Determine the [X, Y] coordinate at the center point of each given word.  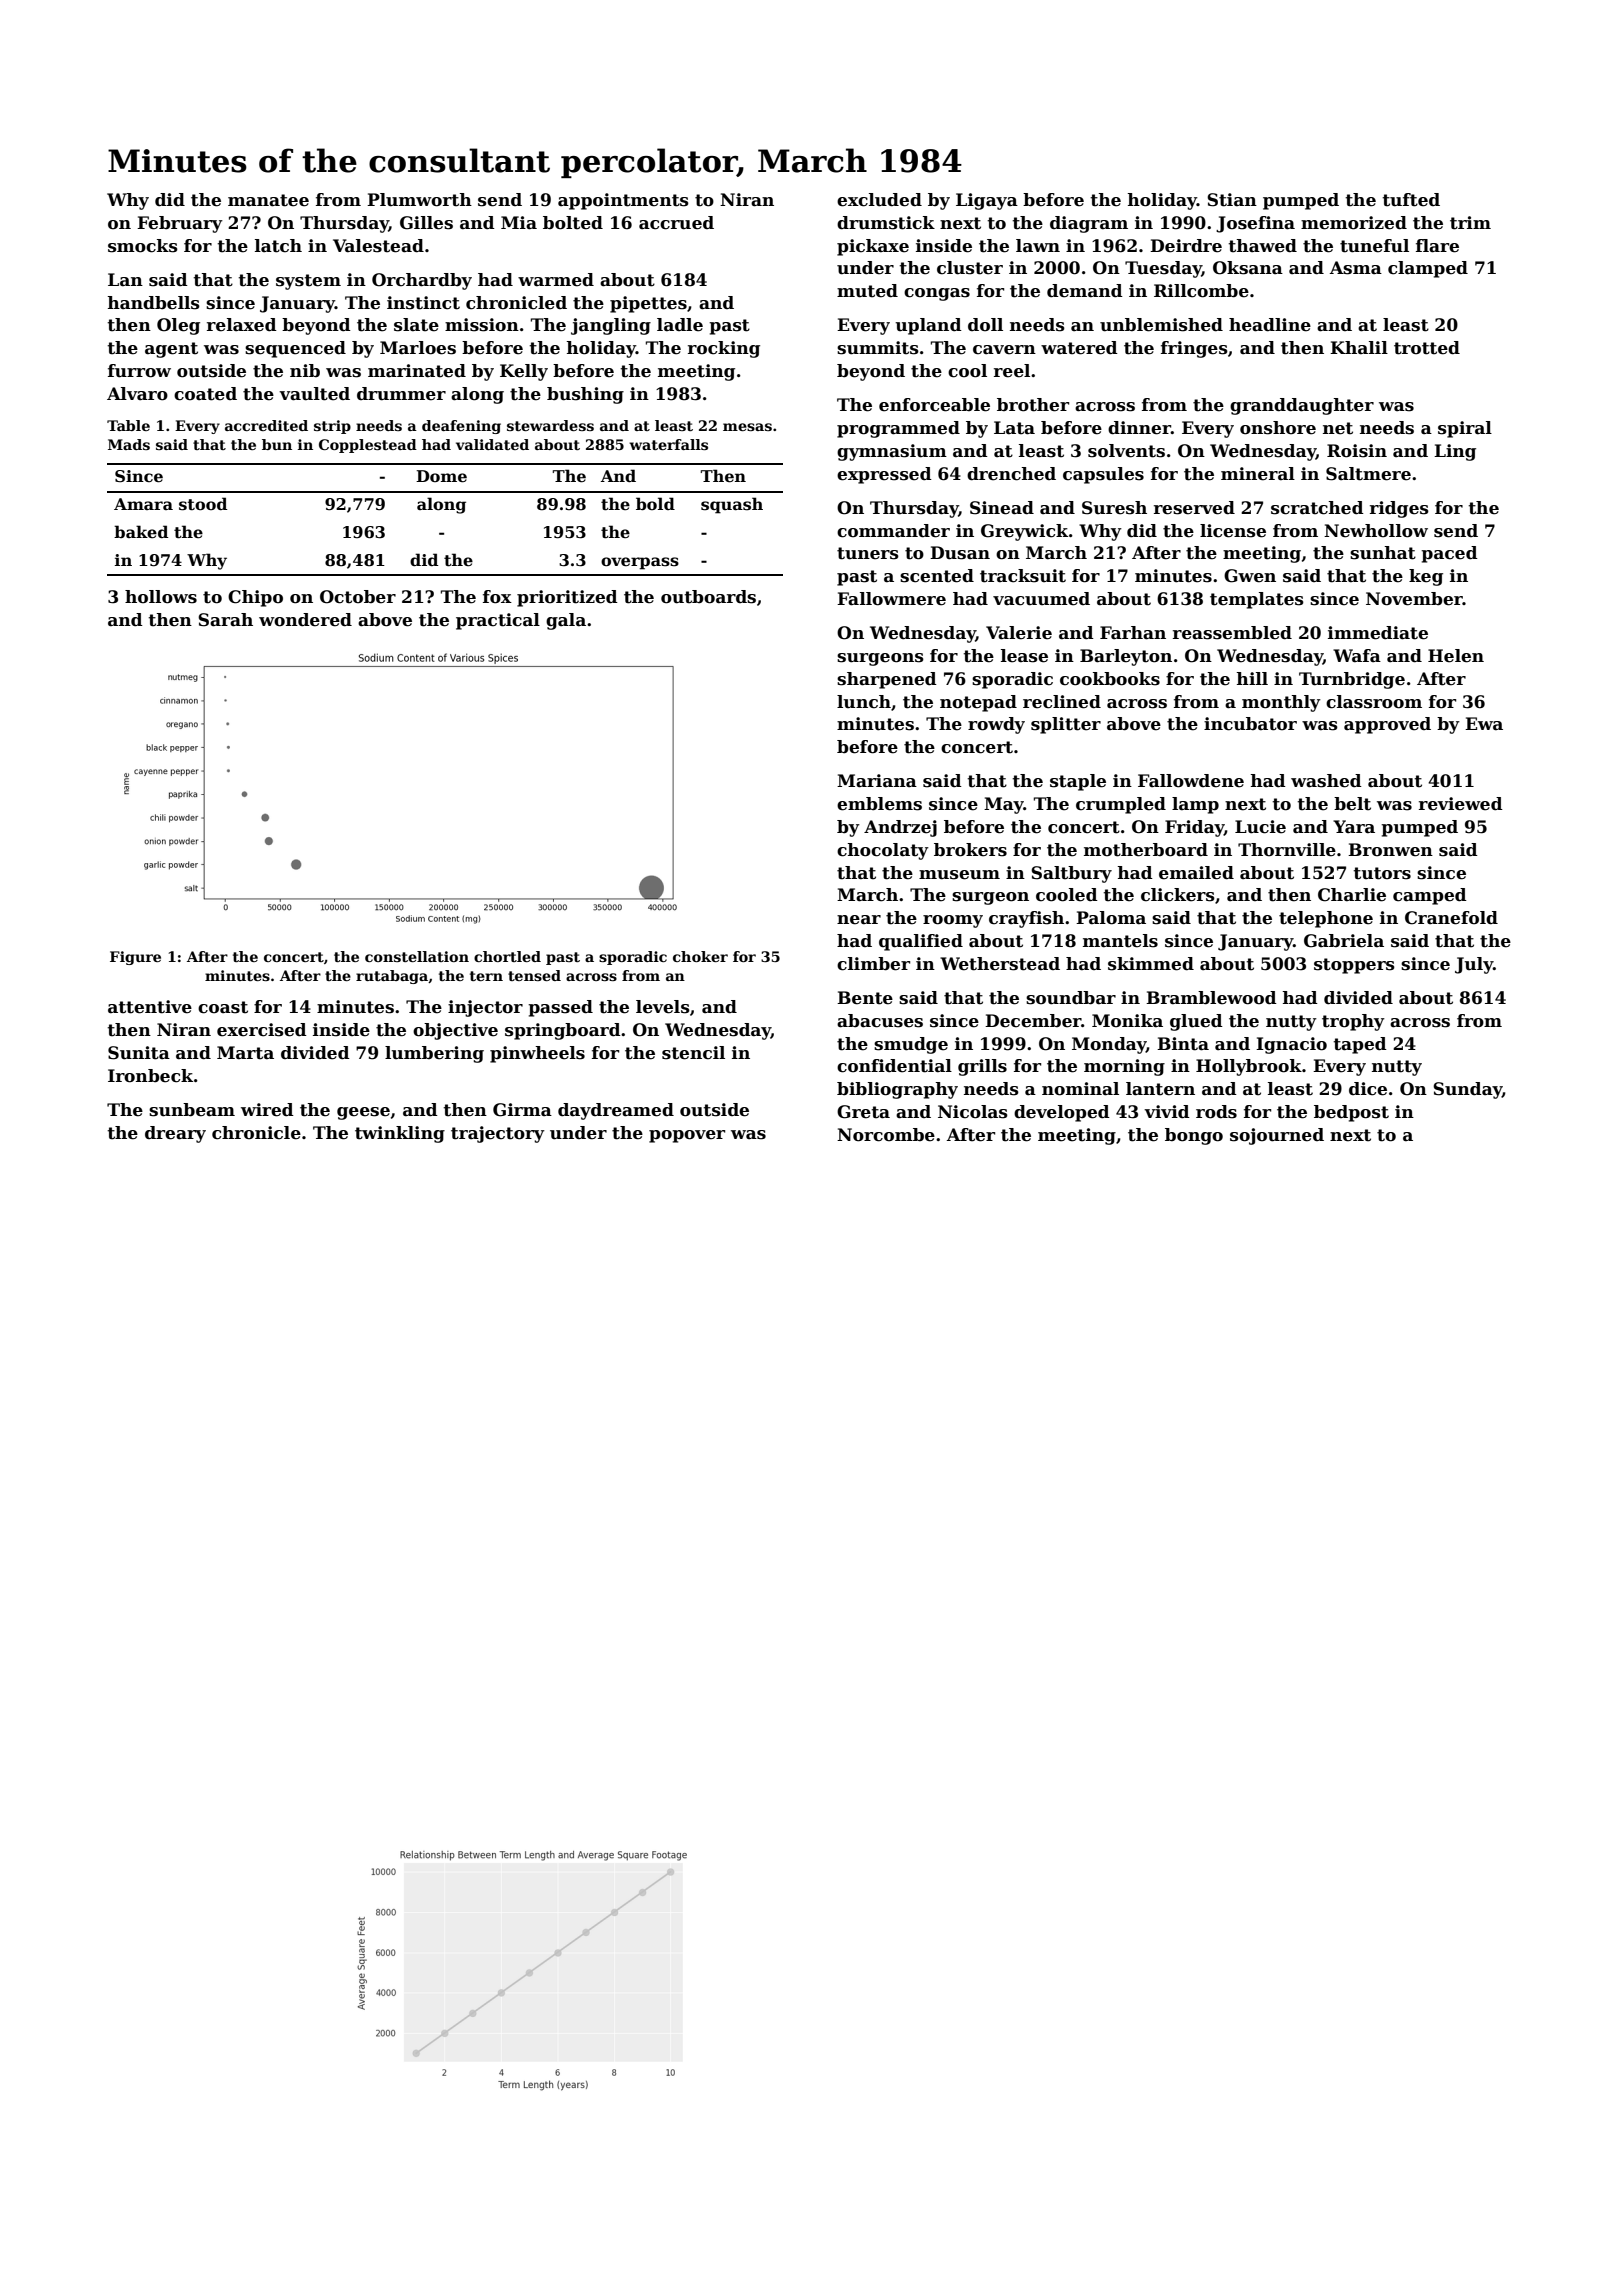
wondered [305, 620]
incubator [1250, 724]
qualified [921, 942]
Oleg [178, 326]
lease [1024, 656]
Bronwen [1390, 850]
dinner [1139, 428]
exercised [262, 1030]
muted [867, 291]
